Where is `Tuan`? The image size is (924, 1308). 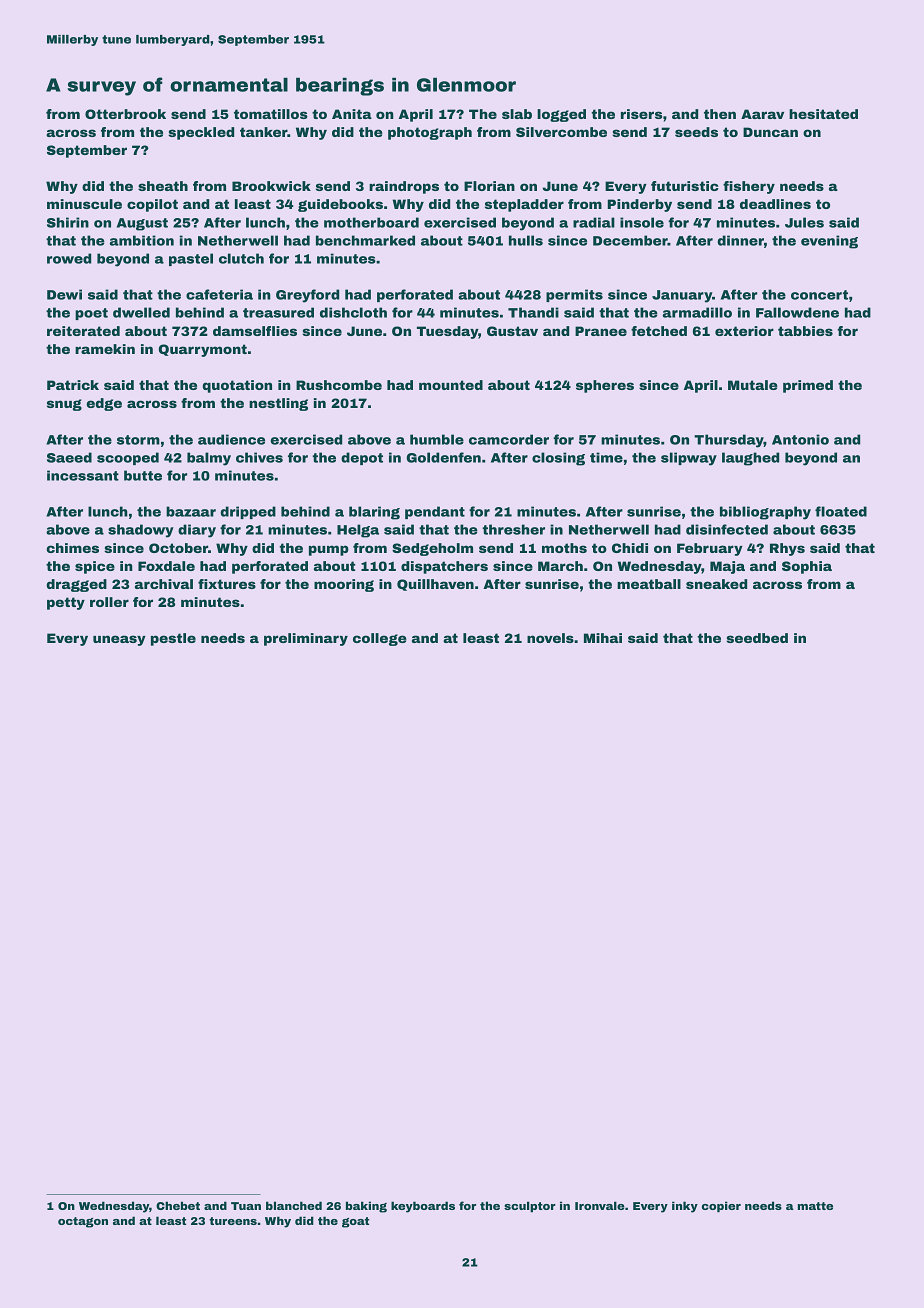
Tuan is located at coordinates (246, 1206).
